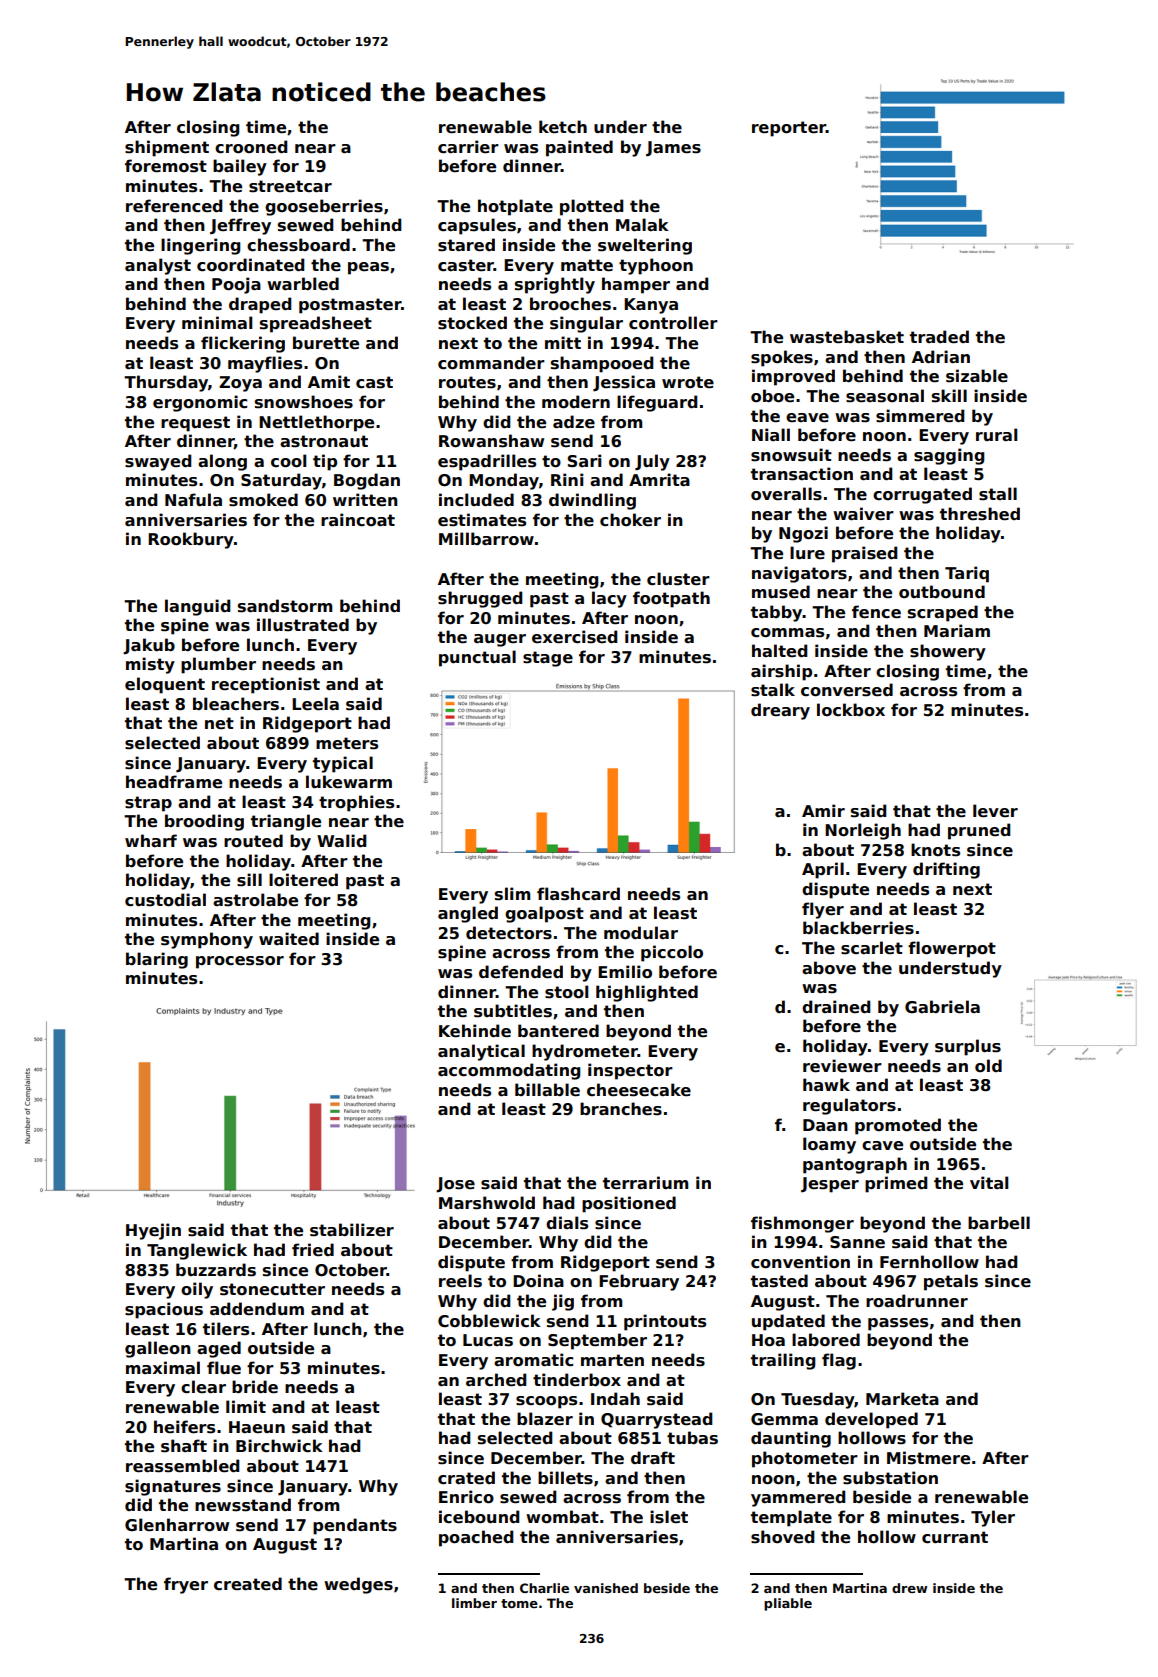  Describe the element at coordinates (246, 1406) in the screenshot. I see `limit` at that location.
